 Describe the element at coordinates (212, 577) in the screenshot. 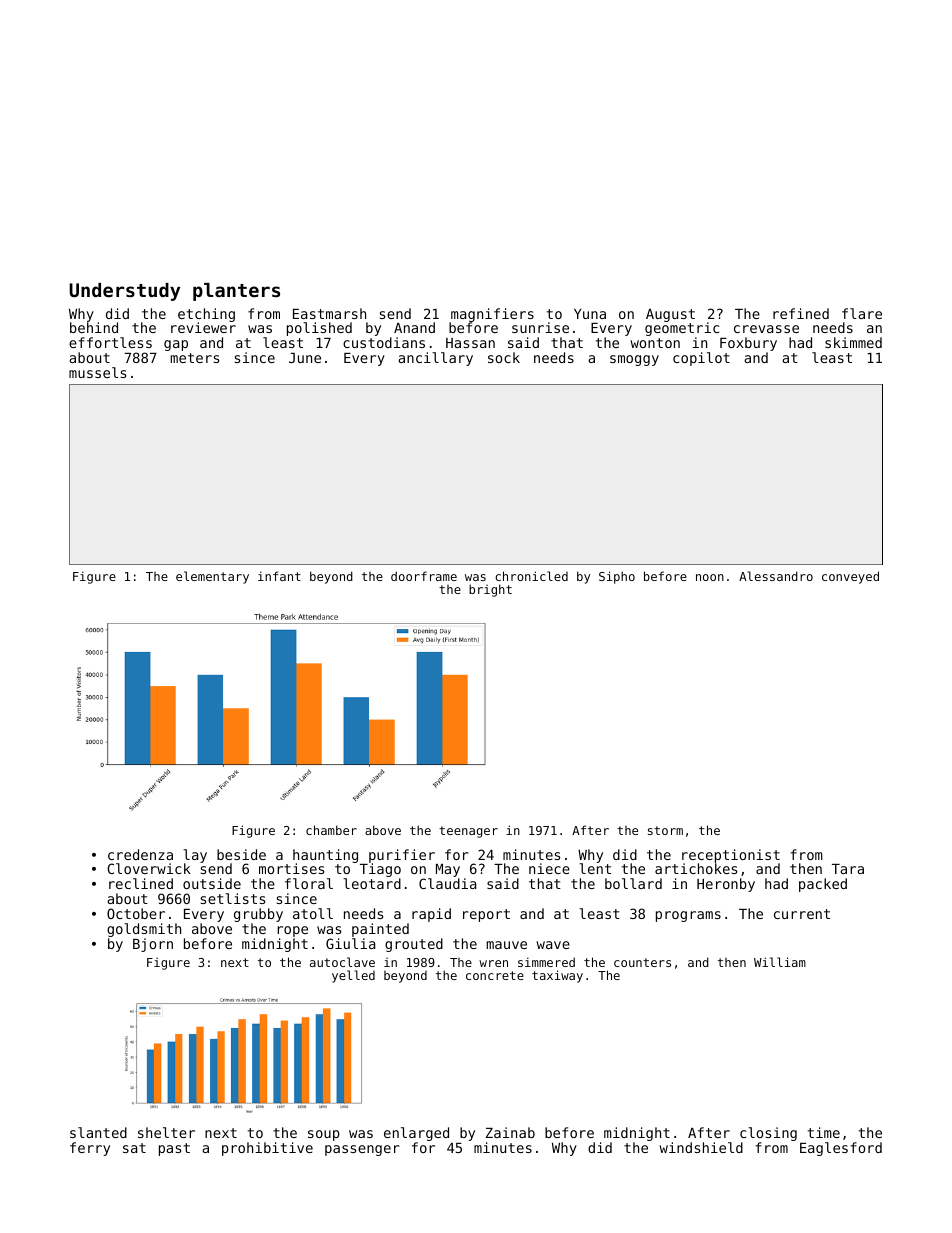

I see `elementary` at that location.
